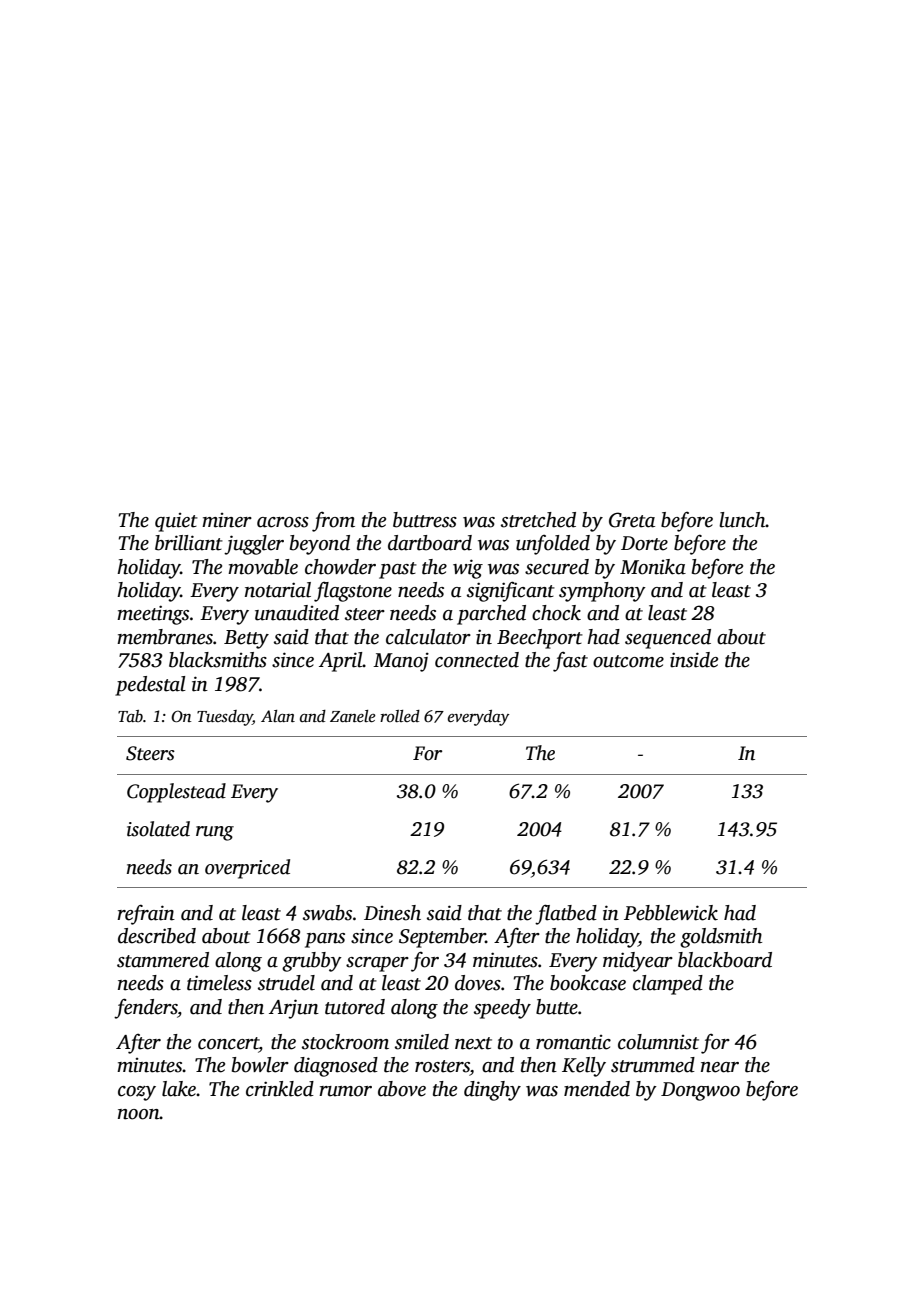  I want to click on lunch, so click(742, 520).
